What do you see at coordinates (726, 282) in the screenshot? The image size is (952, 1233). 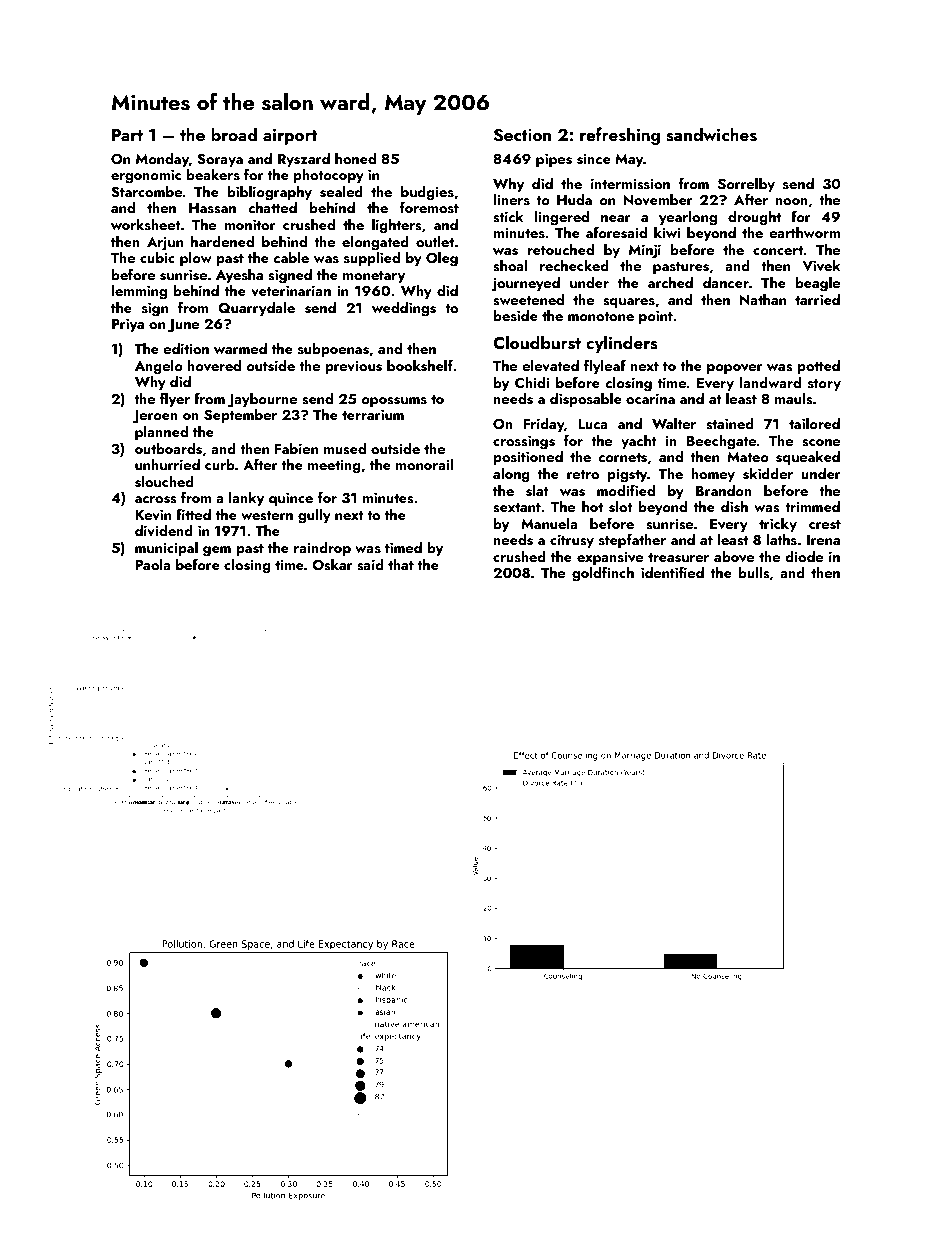 I see `dancer` at bounding box center [726, 282].
